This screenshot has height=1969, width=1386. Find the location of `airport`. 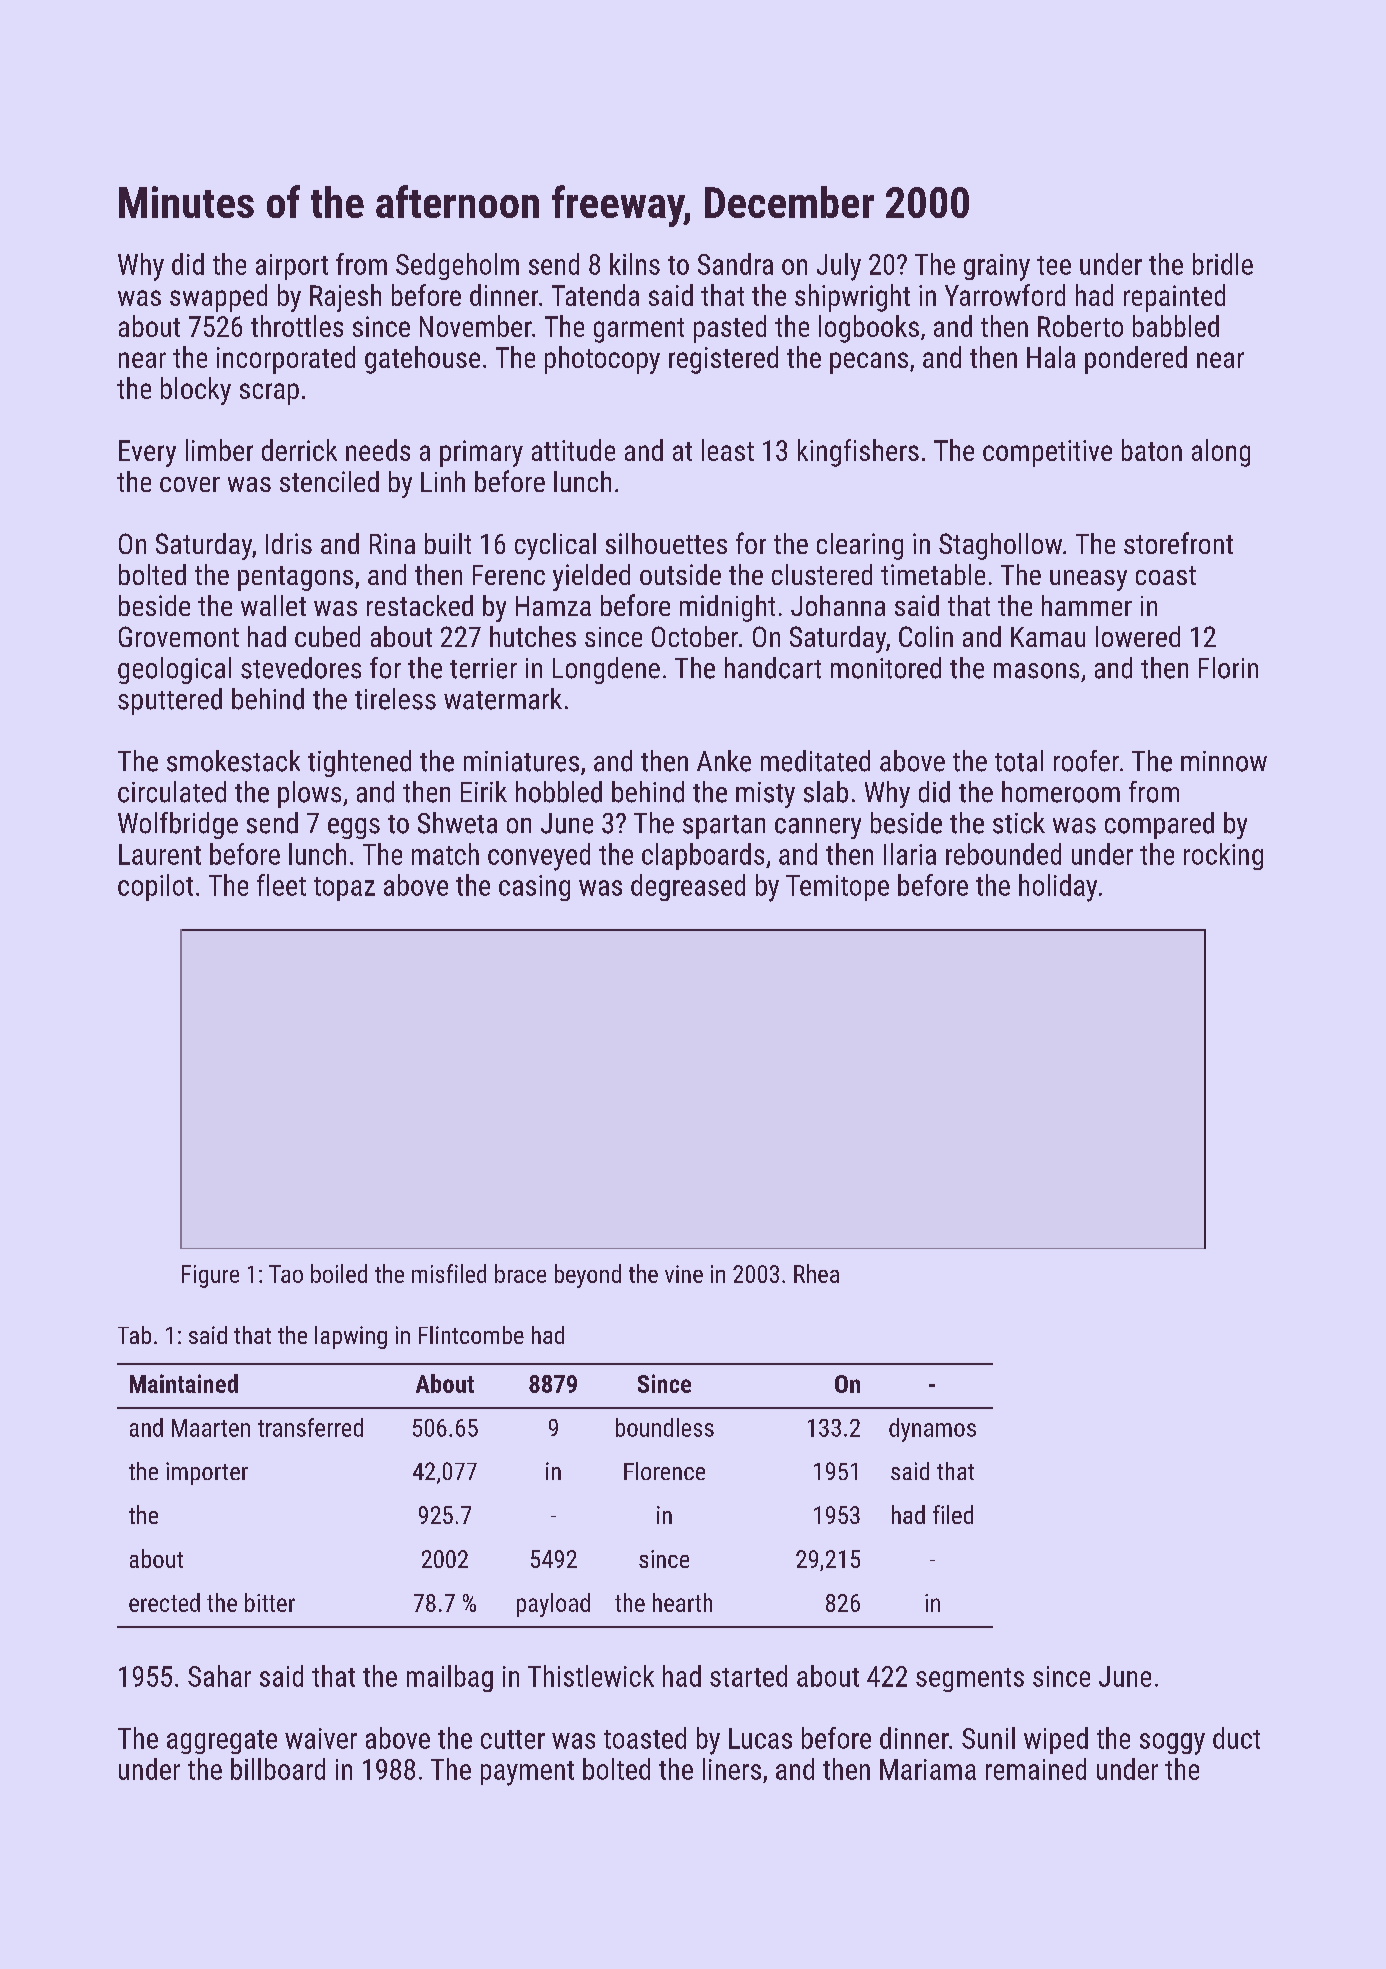

airport is located at coordinates (292, 267).
